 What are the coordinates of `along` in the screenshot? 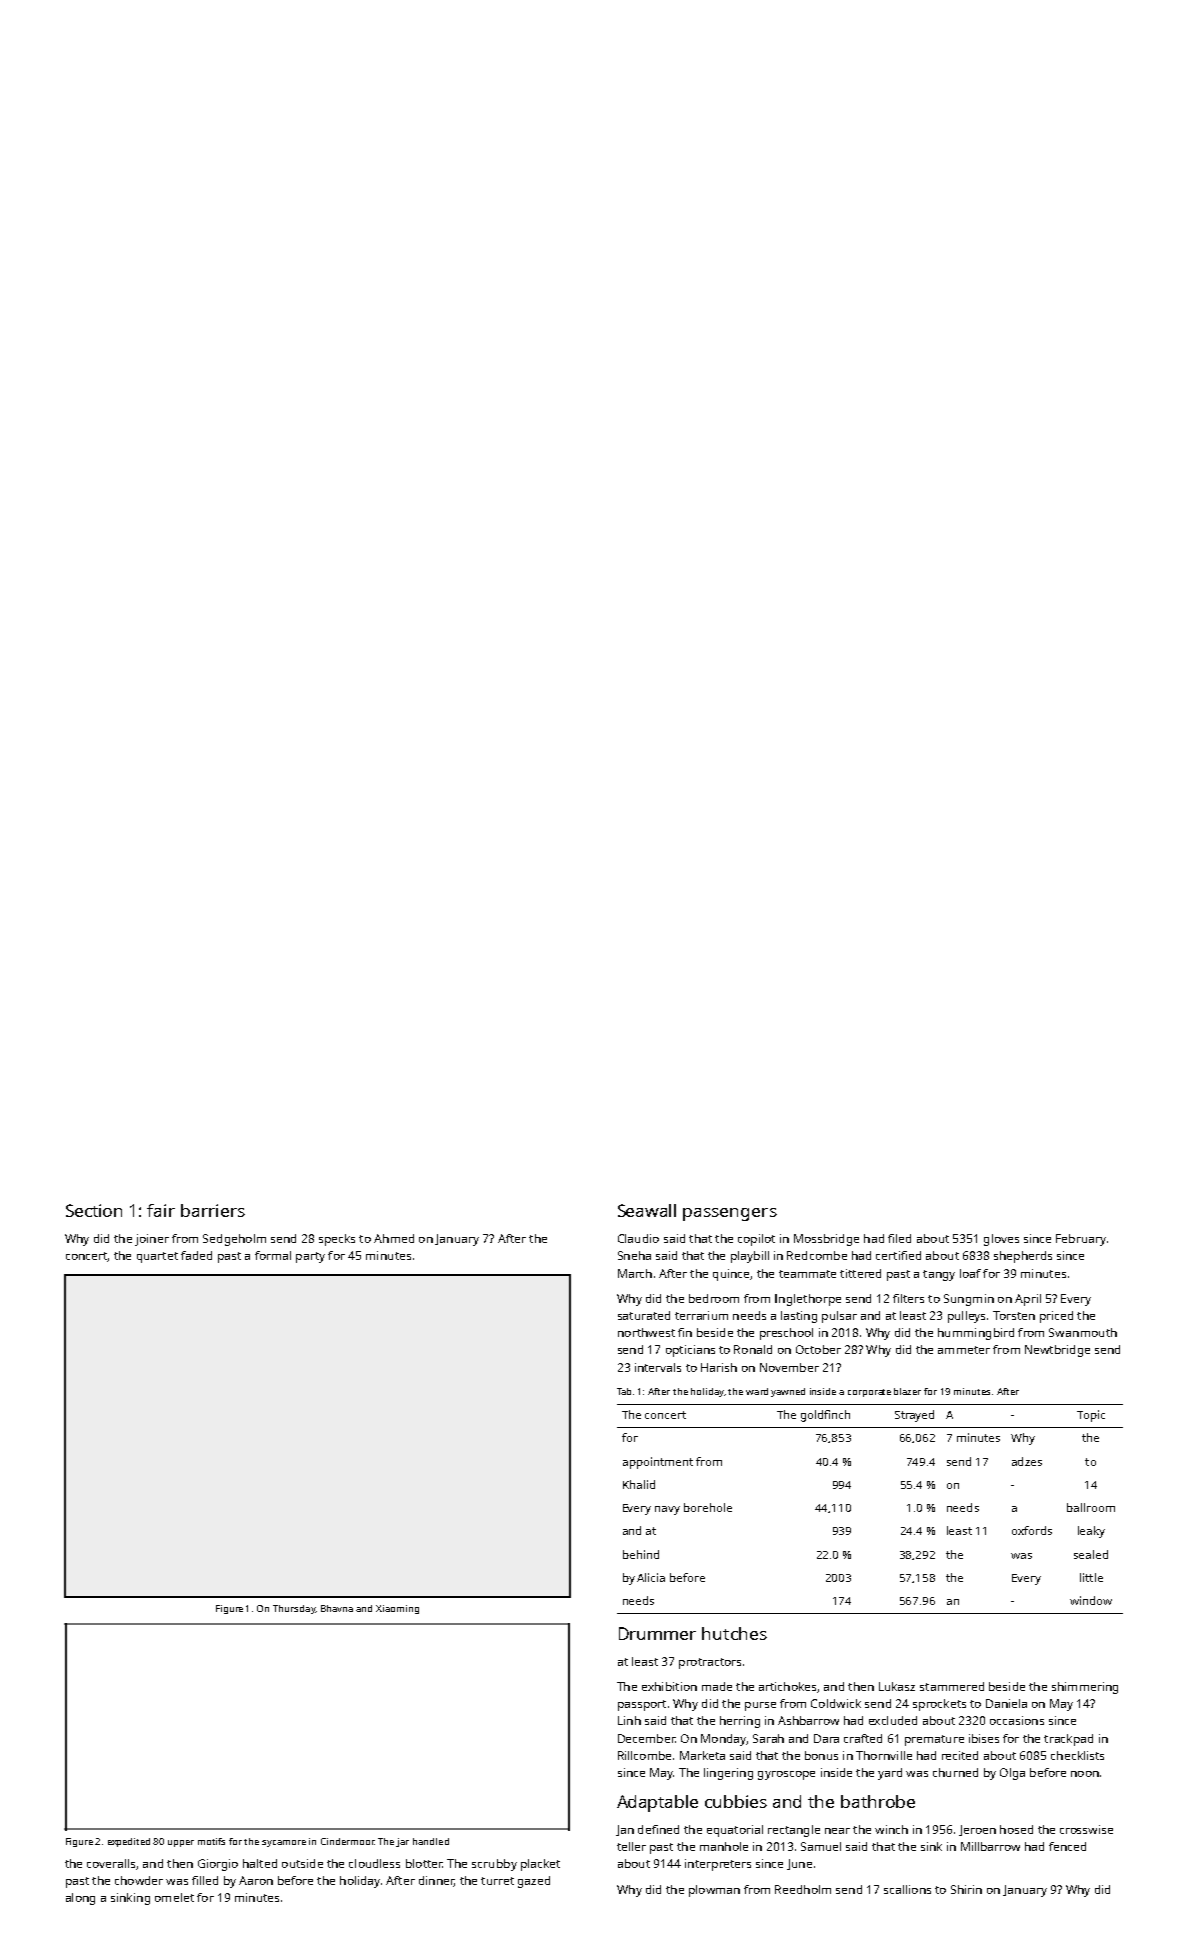 It's located at (80, 1899).
